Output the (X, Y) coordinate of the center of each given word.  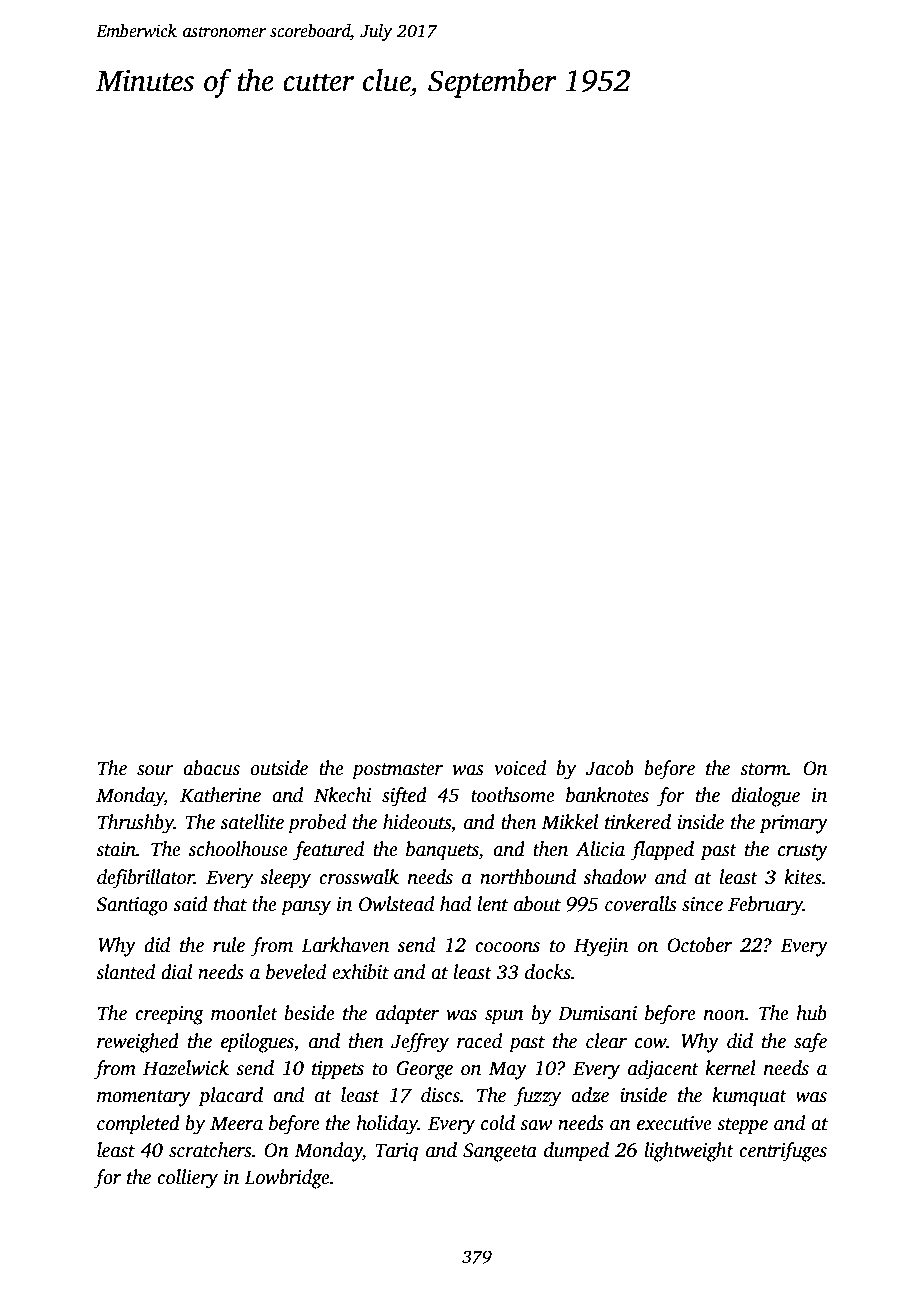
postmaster (397, 771)
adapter (407, 1015)
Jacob (609, 768)
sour (155, 770)
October (699, 945)
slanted (125, 972)
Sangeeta (500, 1152)
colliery (187, 1179)
